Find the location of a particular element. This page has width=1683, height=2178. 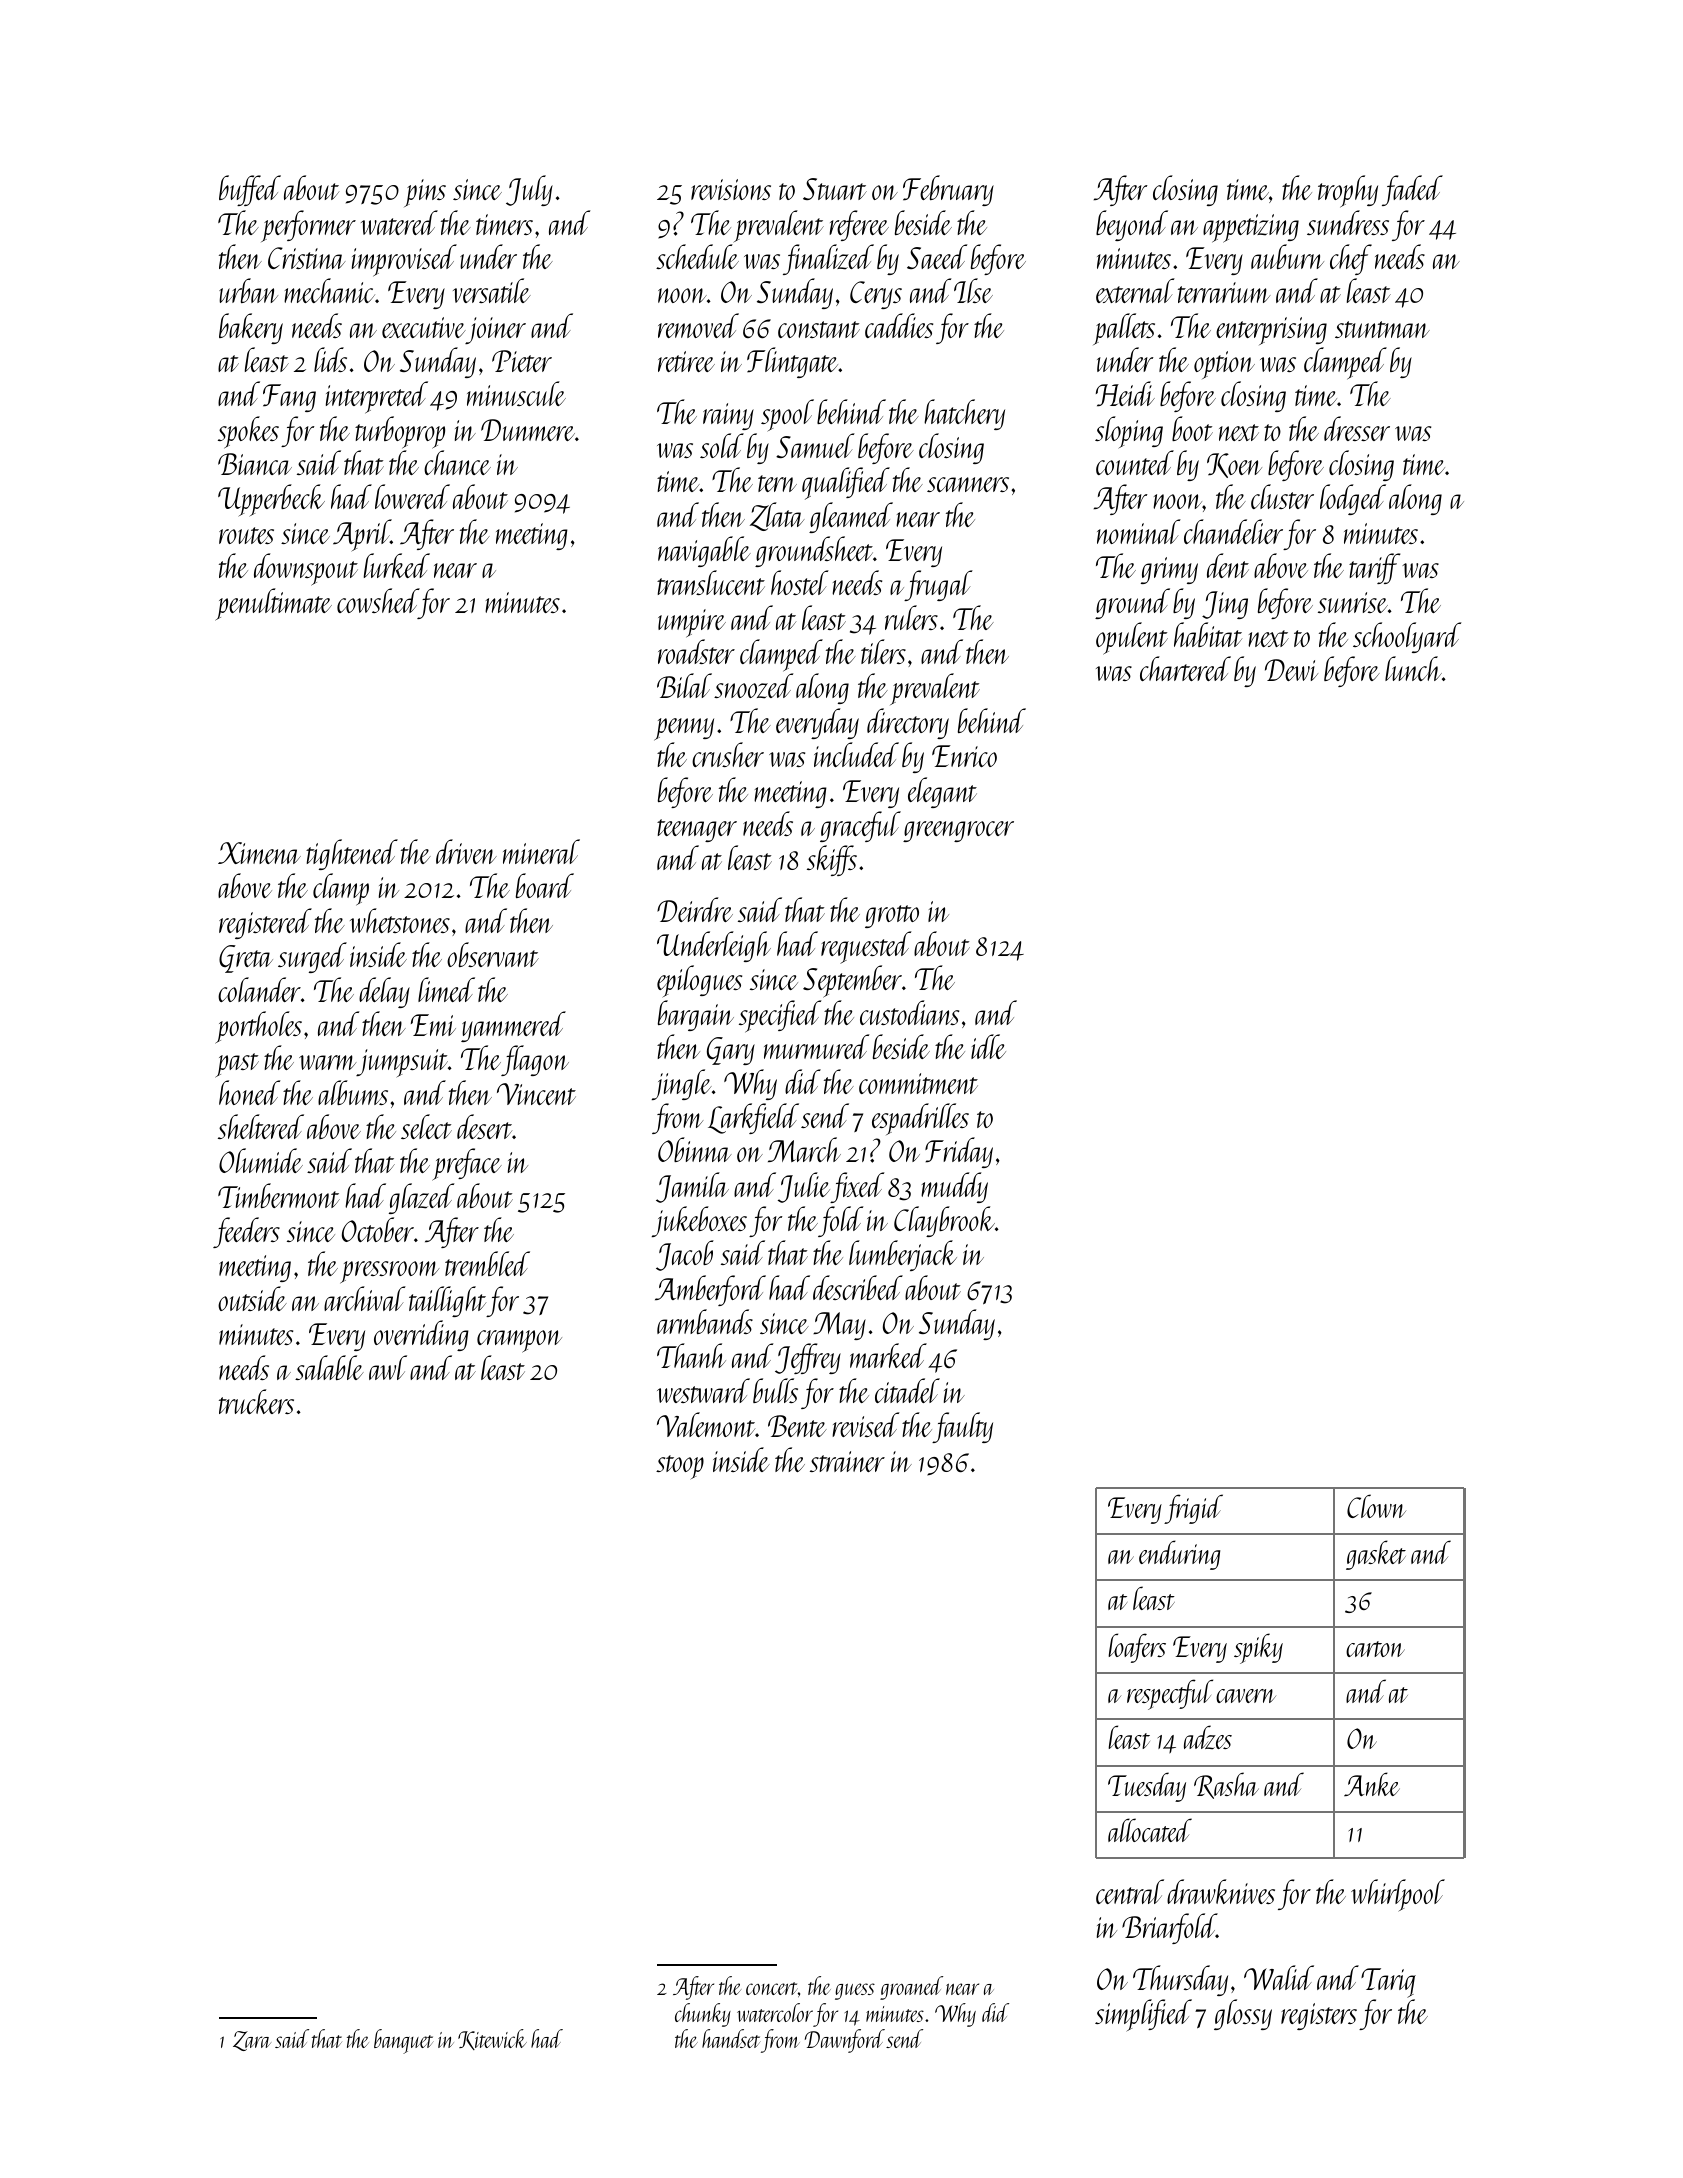

penultimate is located at coordinates (273, 604).
